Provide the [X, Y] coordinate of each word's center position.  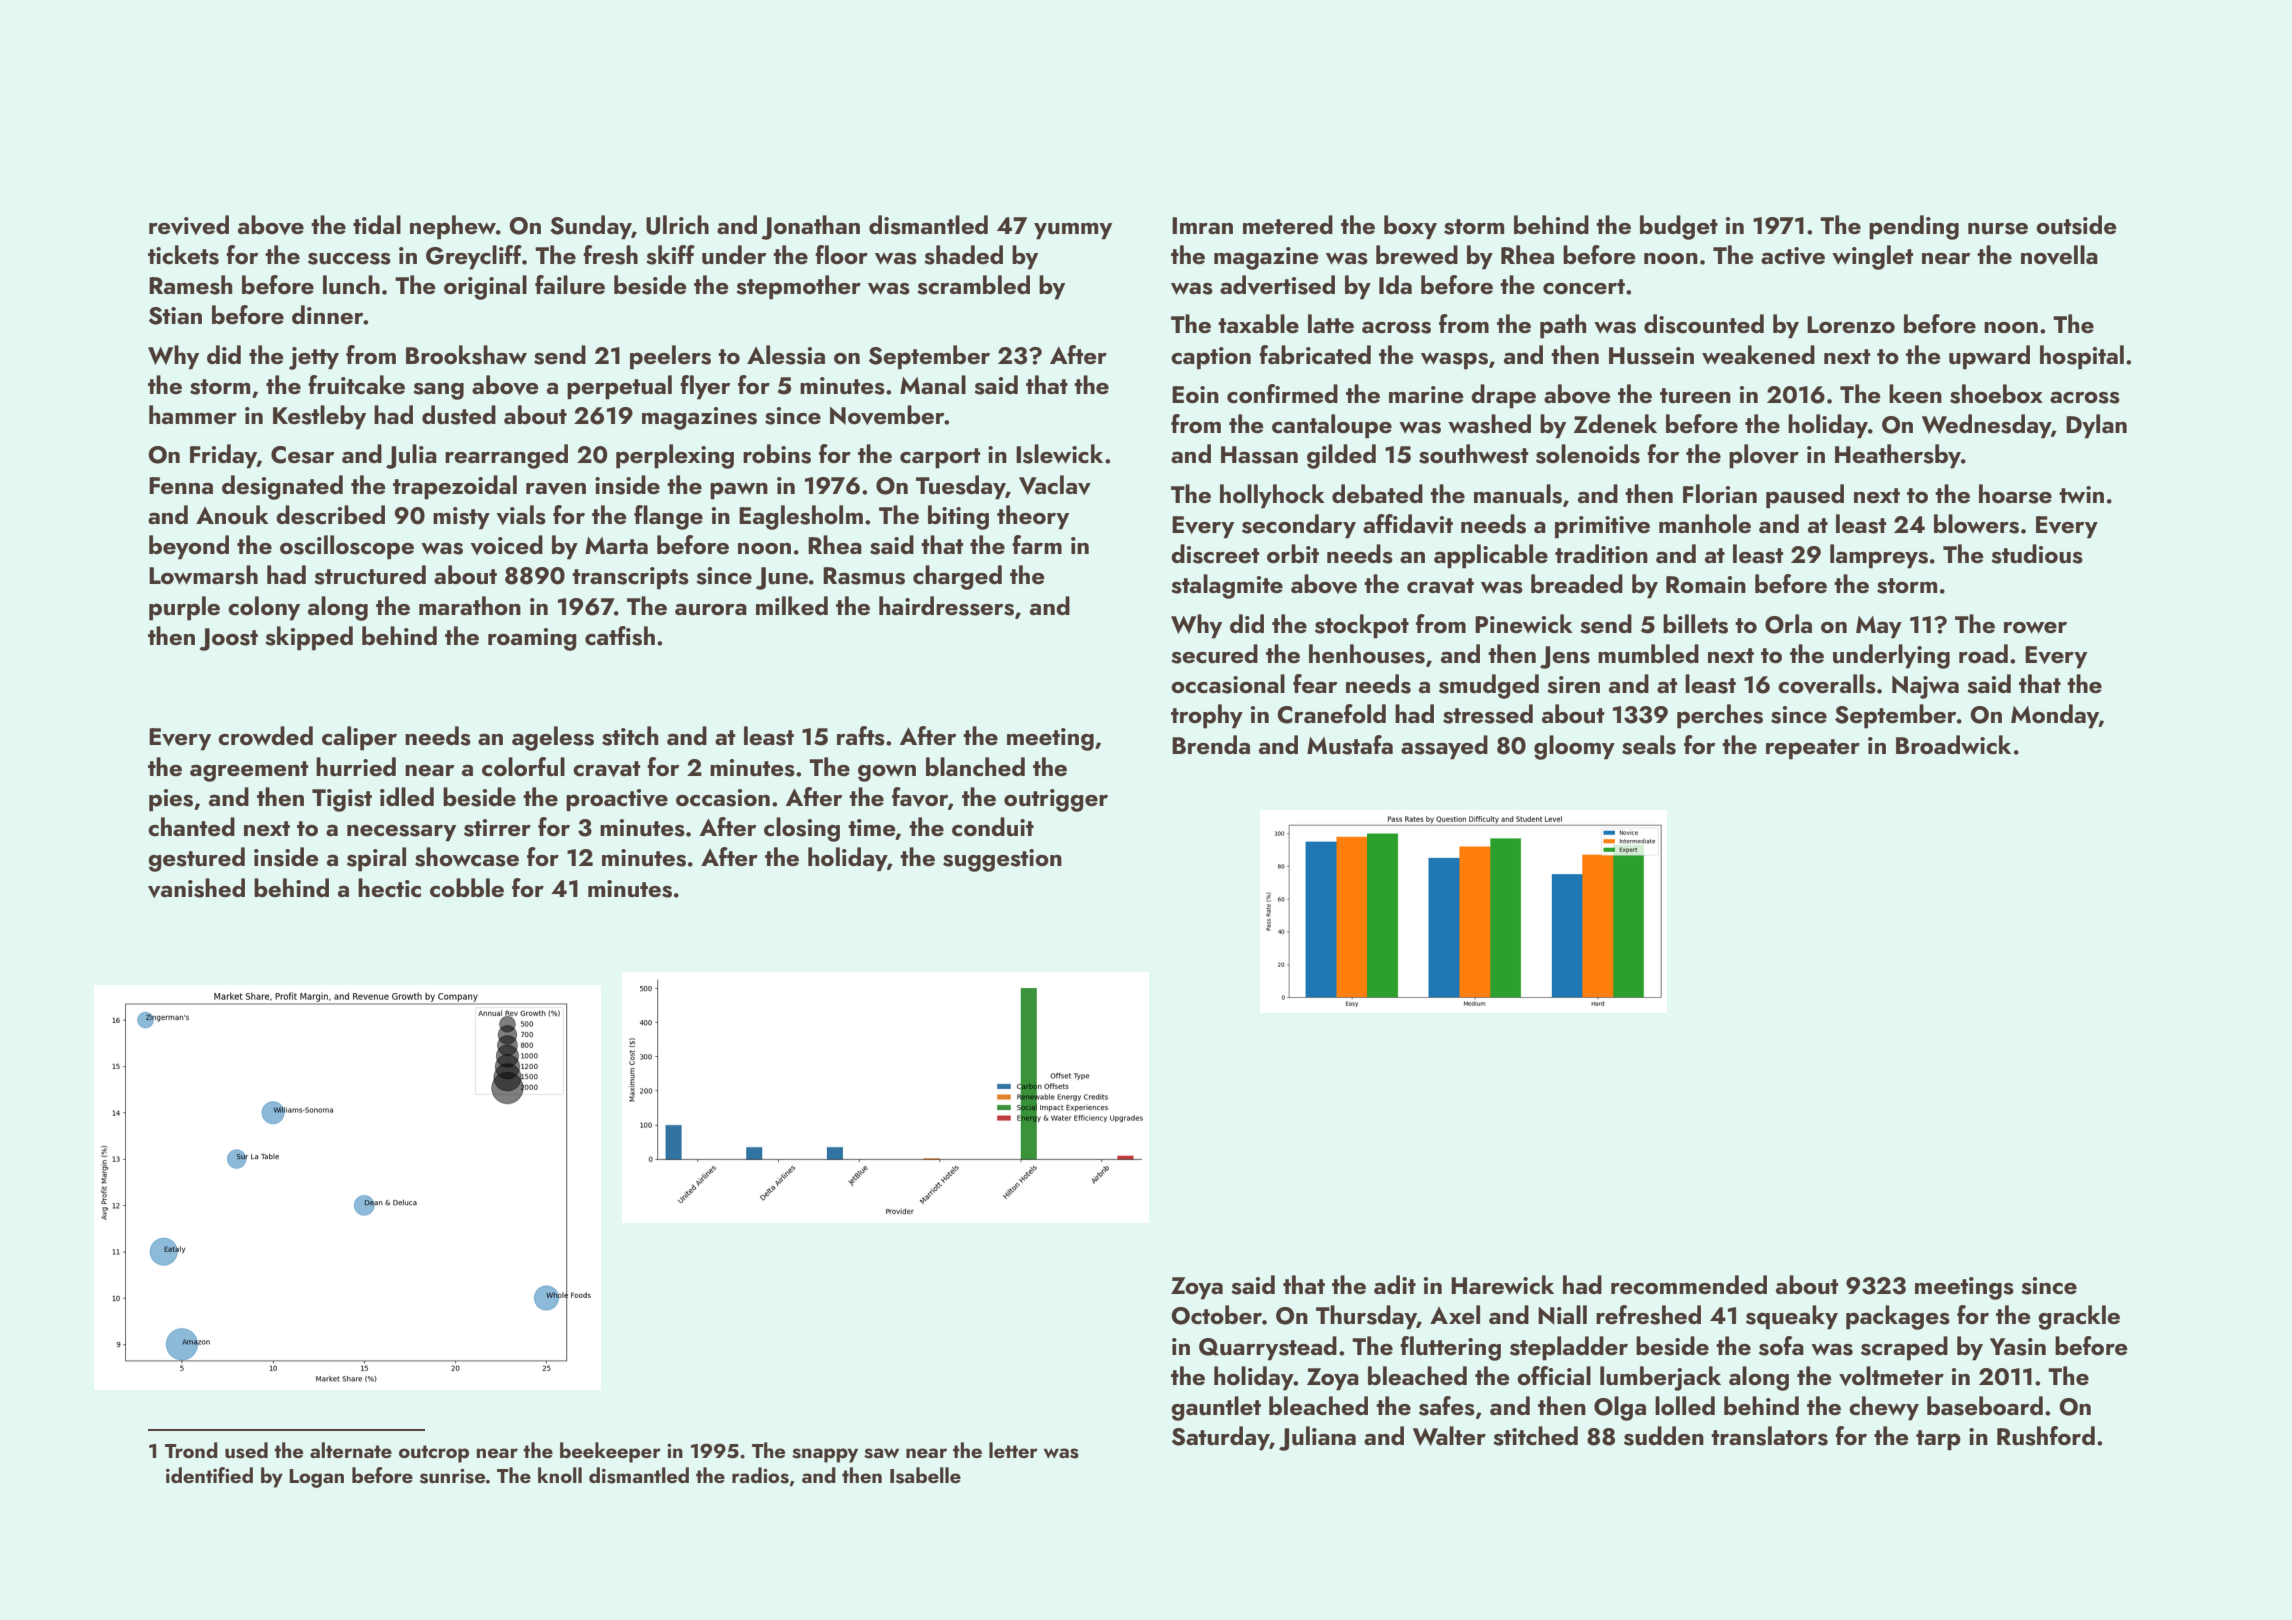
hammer [193, 414]
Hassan [1259, 455]
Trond [191, 1450]
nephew [453, 227]
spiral [376, 859]
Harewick [1502, 1284]
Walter [1449, 1436]
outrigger [1056, 800]
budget [1679, 227]
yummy [1073, 231]
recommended [1689, 1284]
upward [1989, 357]
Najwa [1925, 687]
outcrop [434, 1454]
